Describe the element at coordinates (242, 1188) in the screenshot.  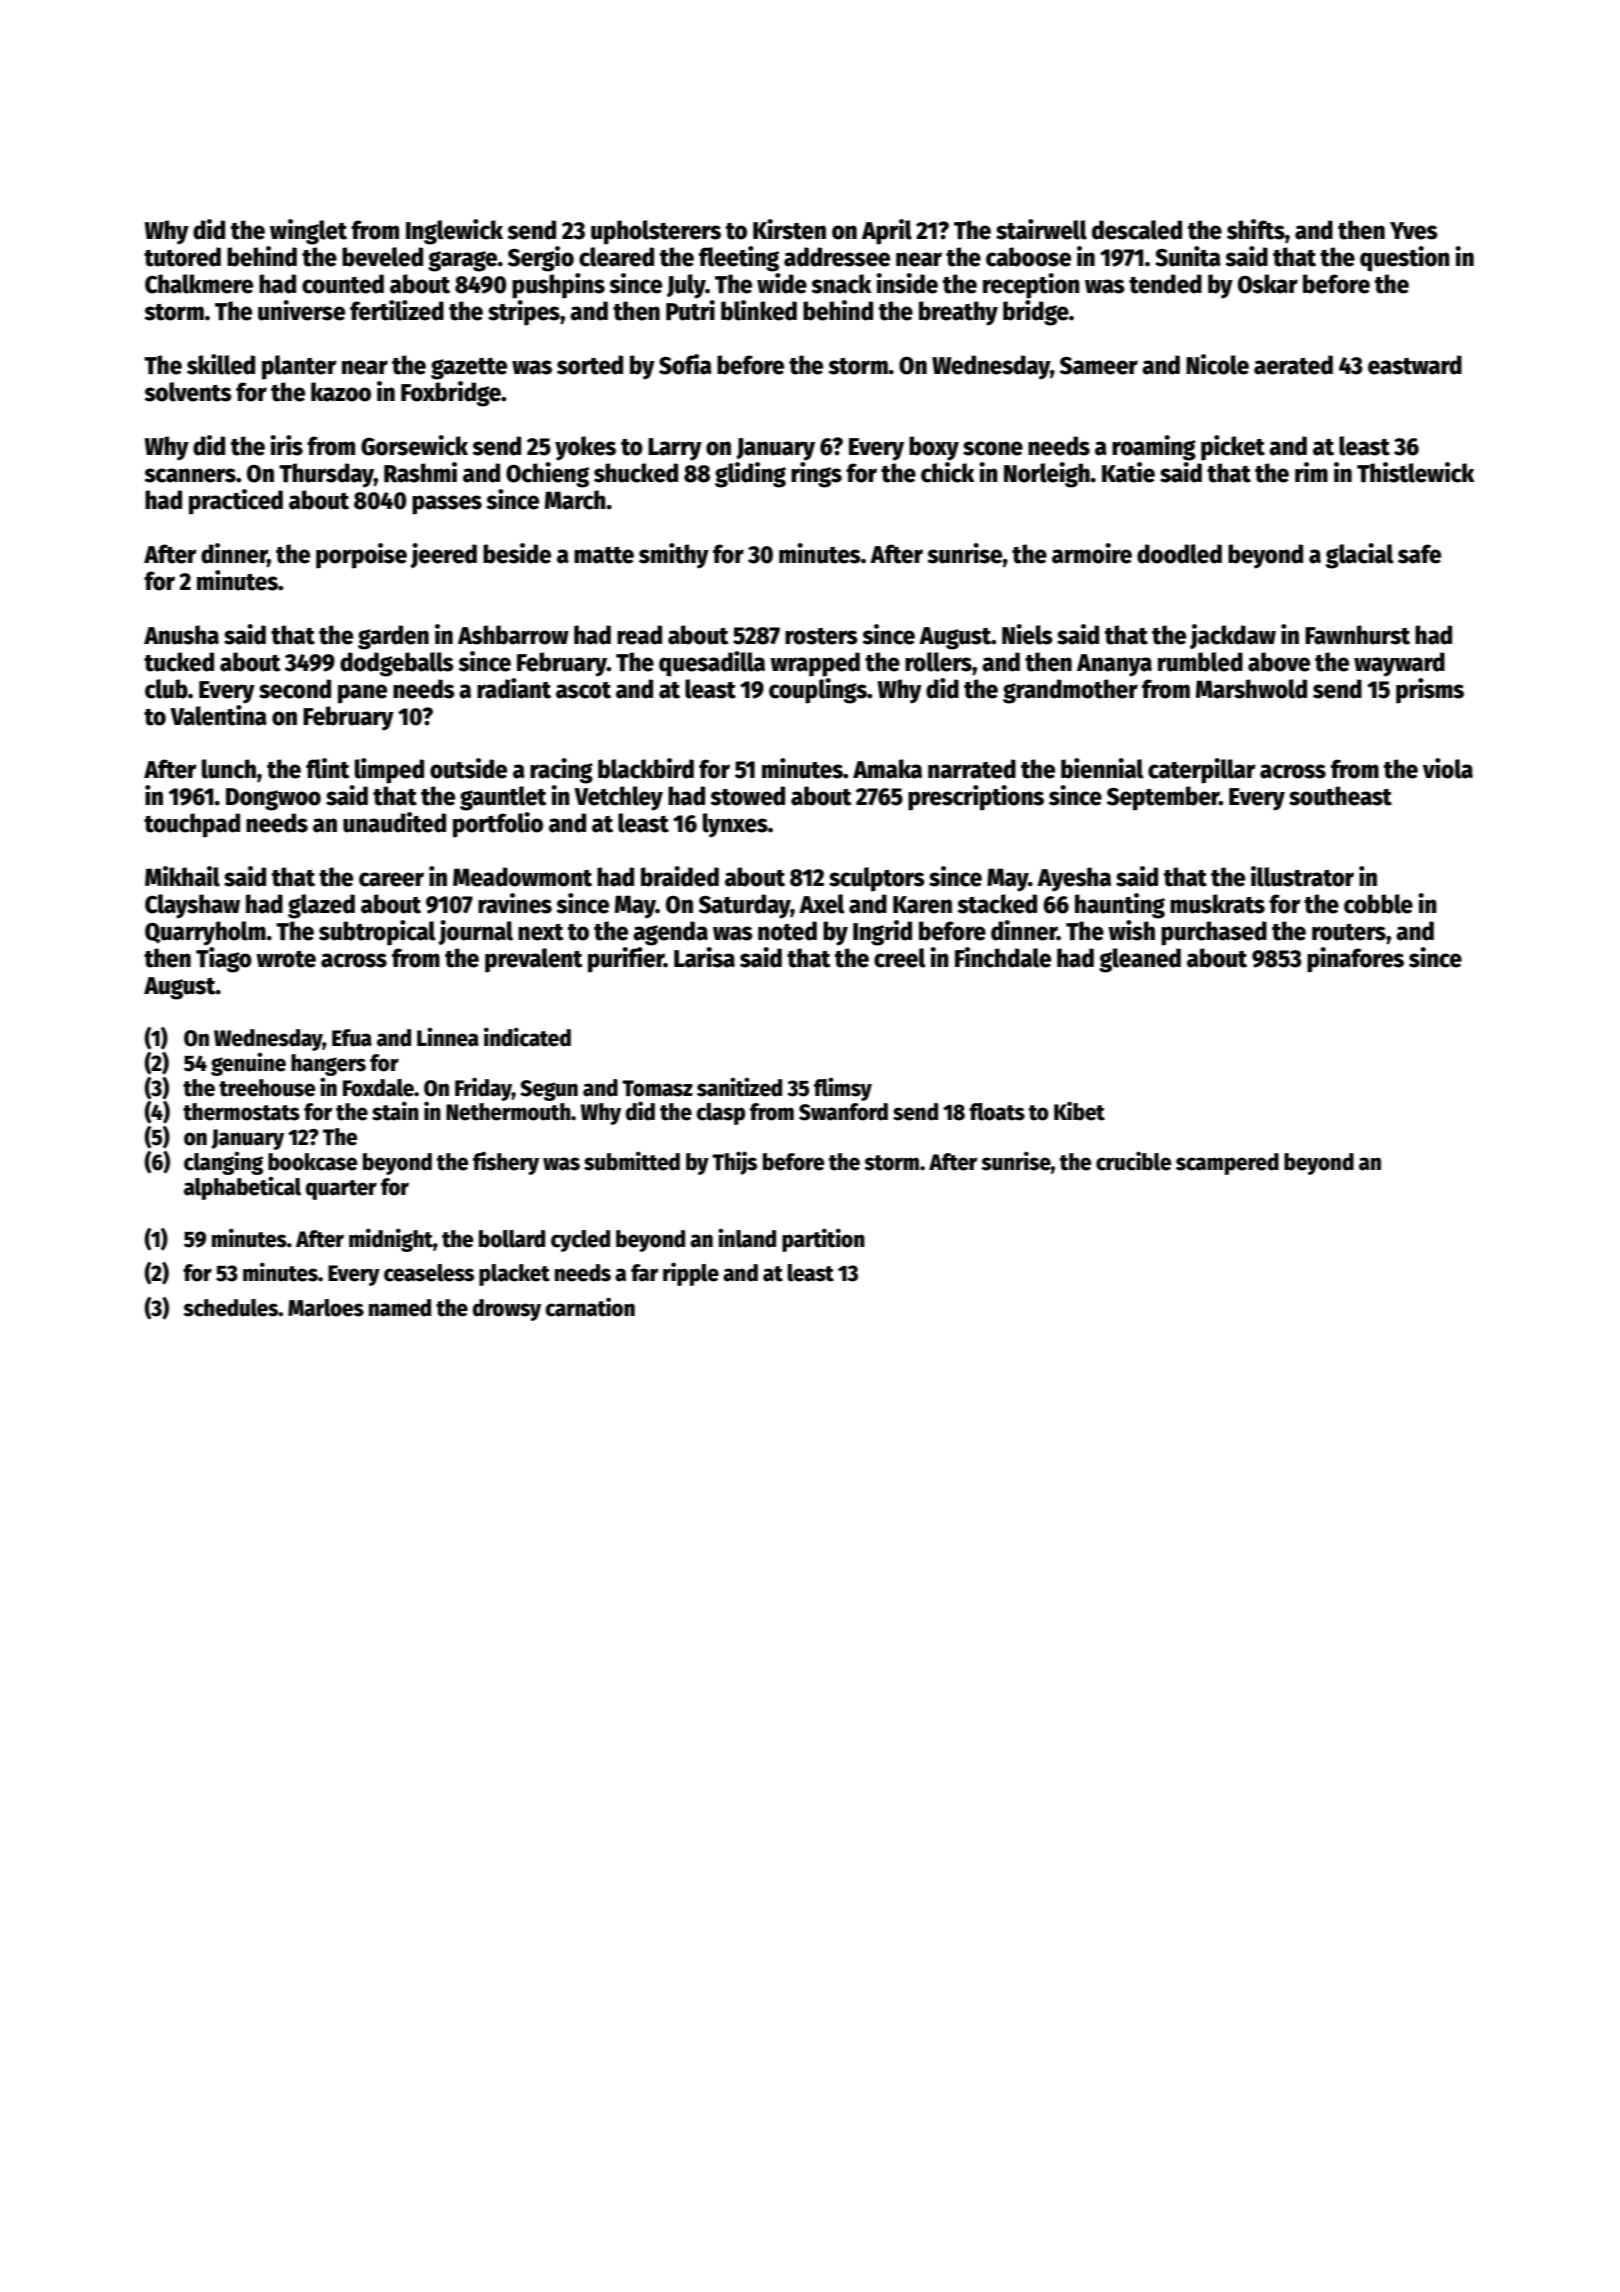
I see `alphabetical` at that location.
